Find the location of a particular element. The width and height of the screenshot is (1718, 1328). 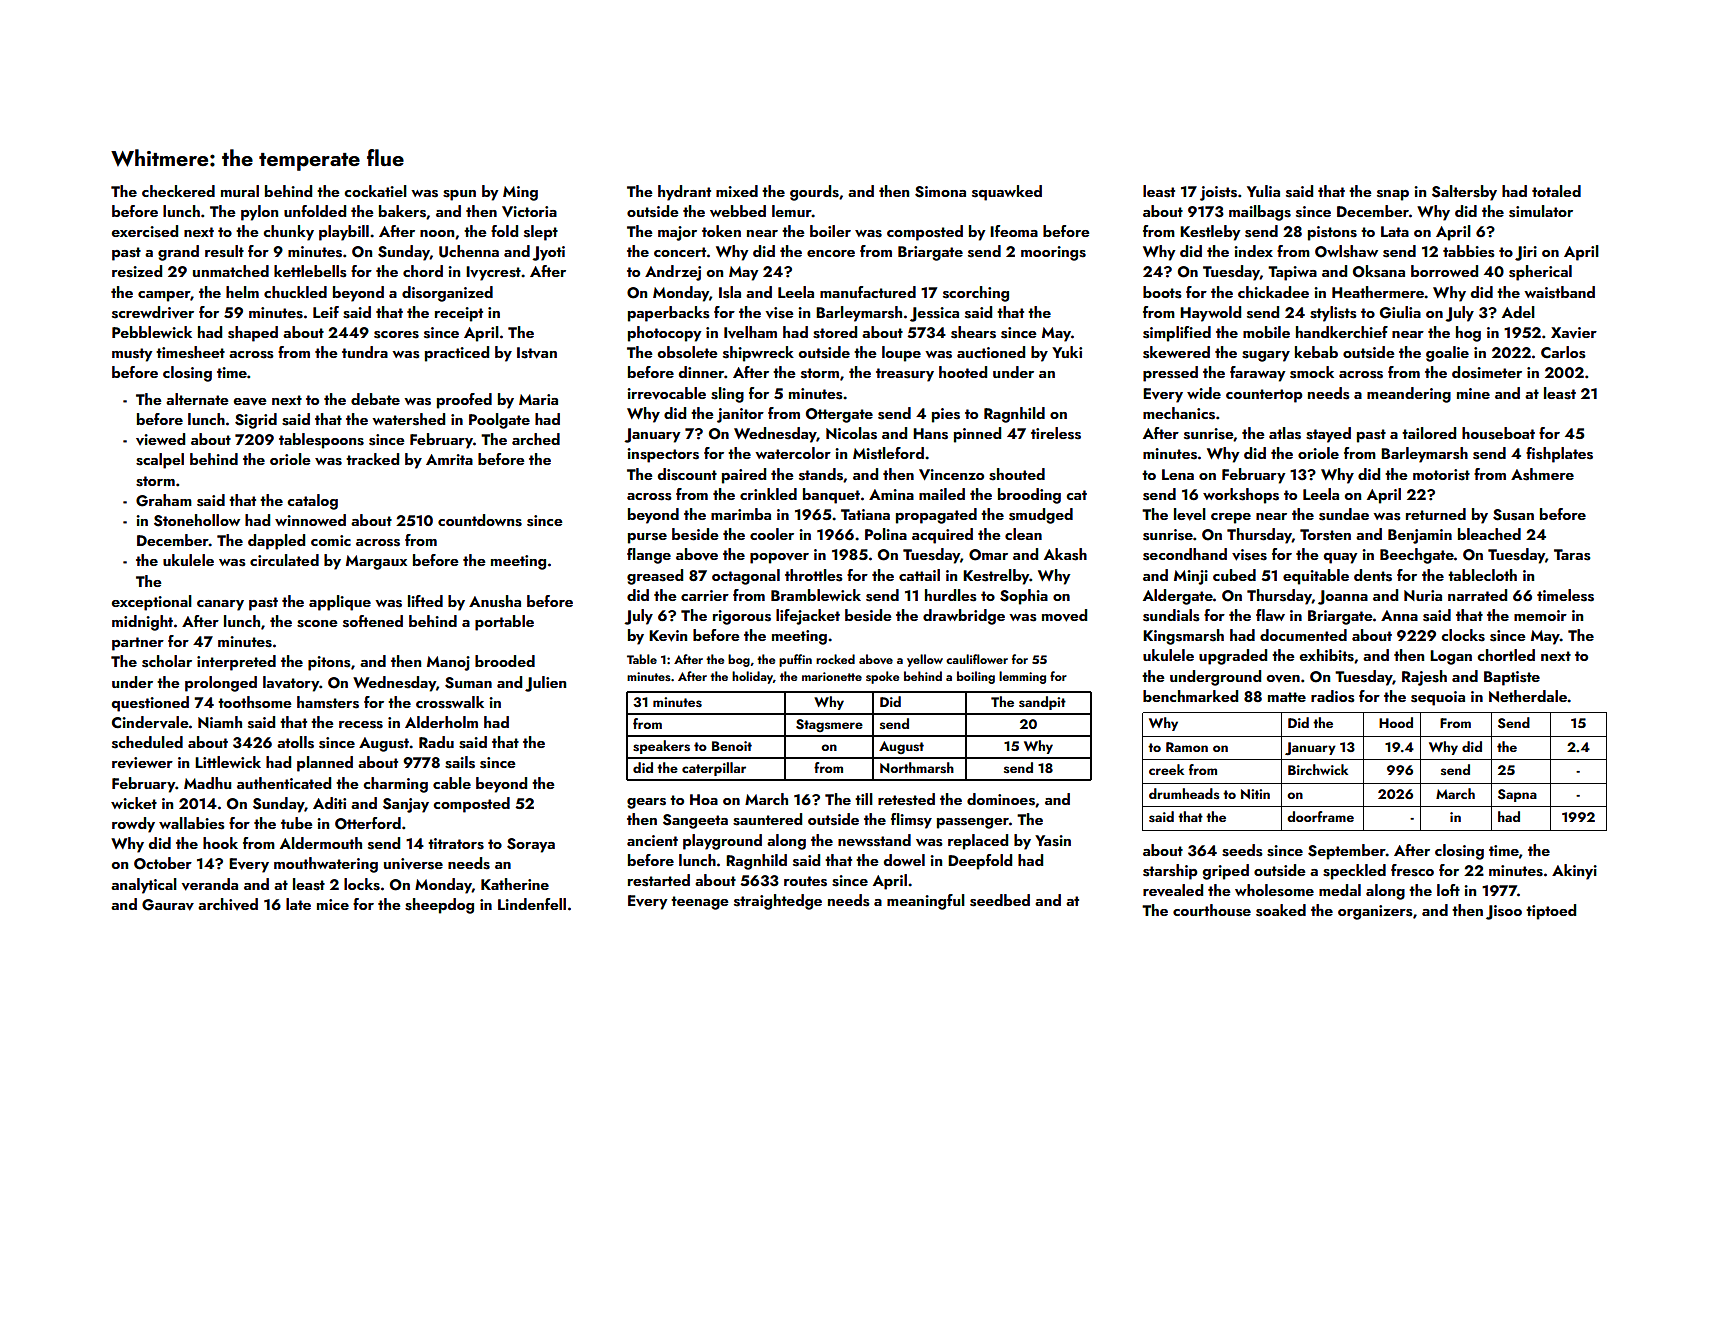

Susan is located at coordinates (1513, 515).
